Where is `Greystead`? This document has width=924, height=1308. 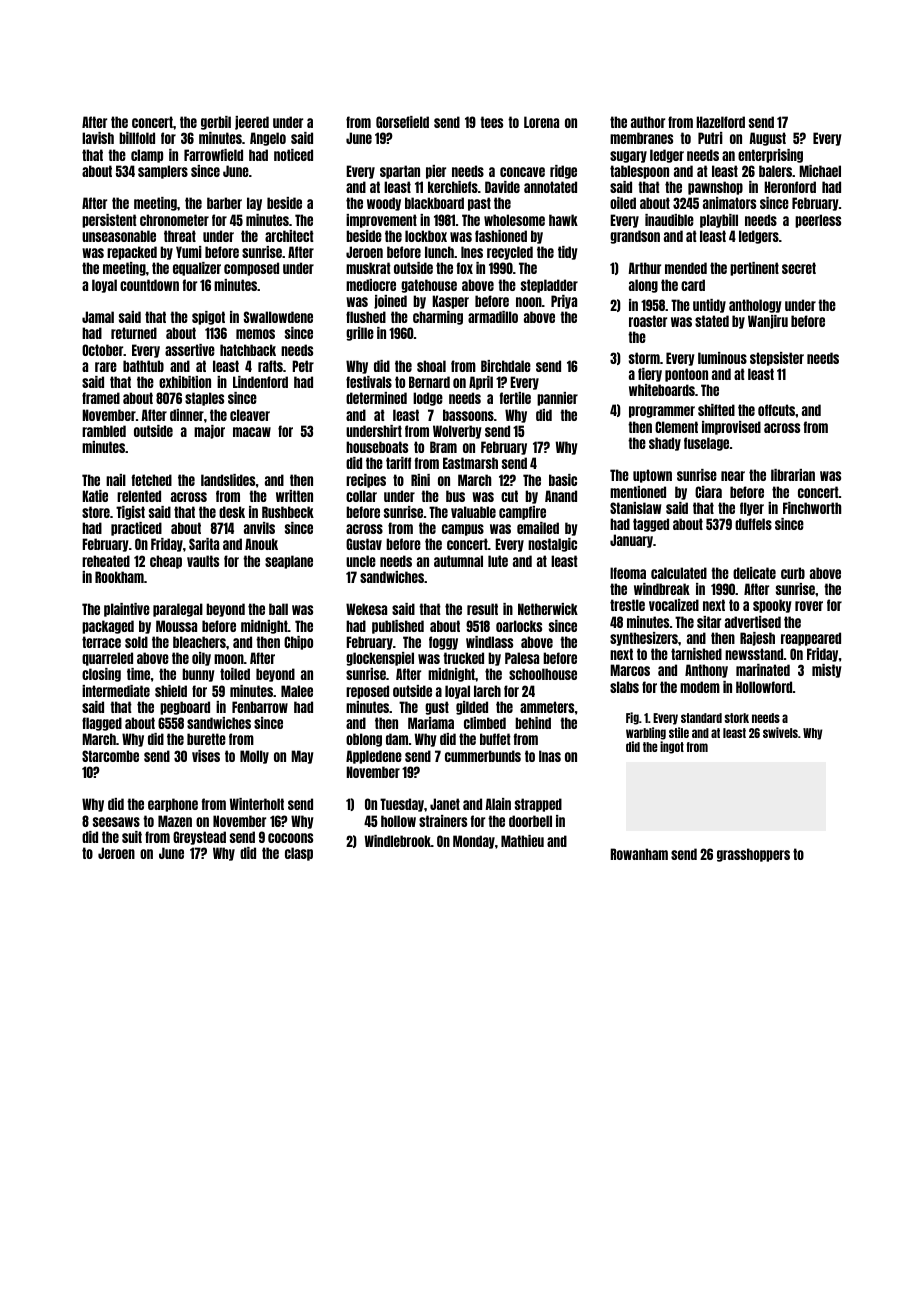 Greystead is located at coordinates (199, 838).
